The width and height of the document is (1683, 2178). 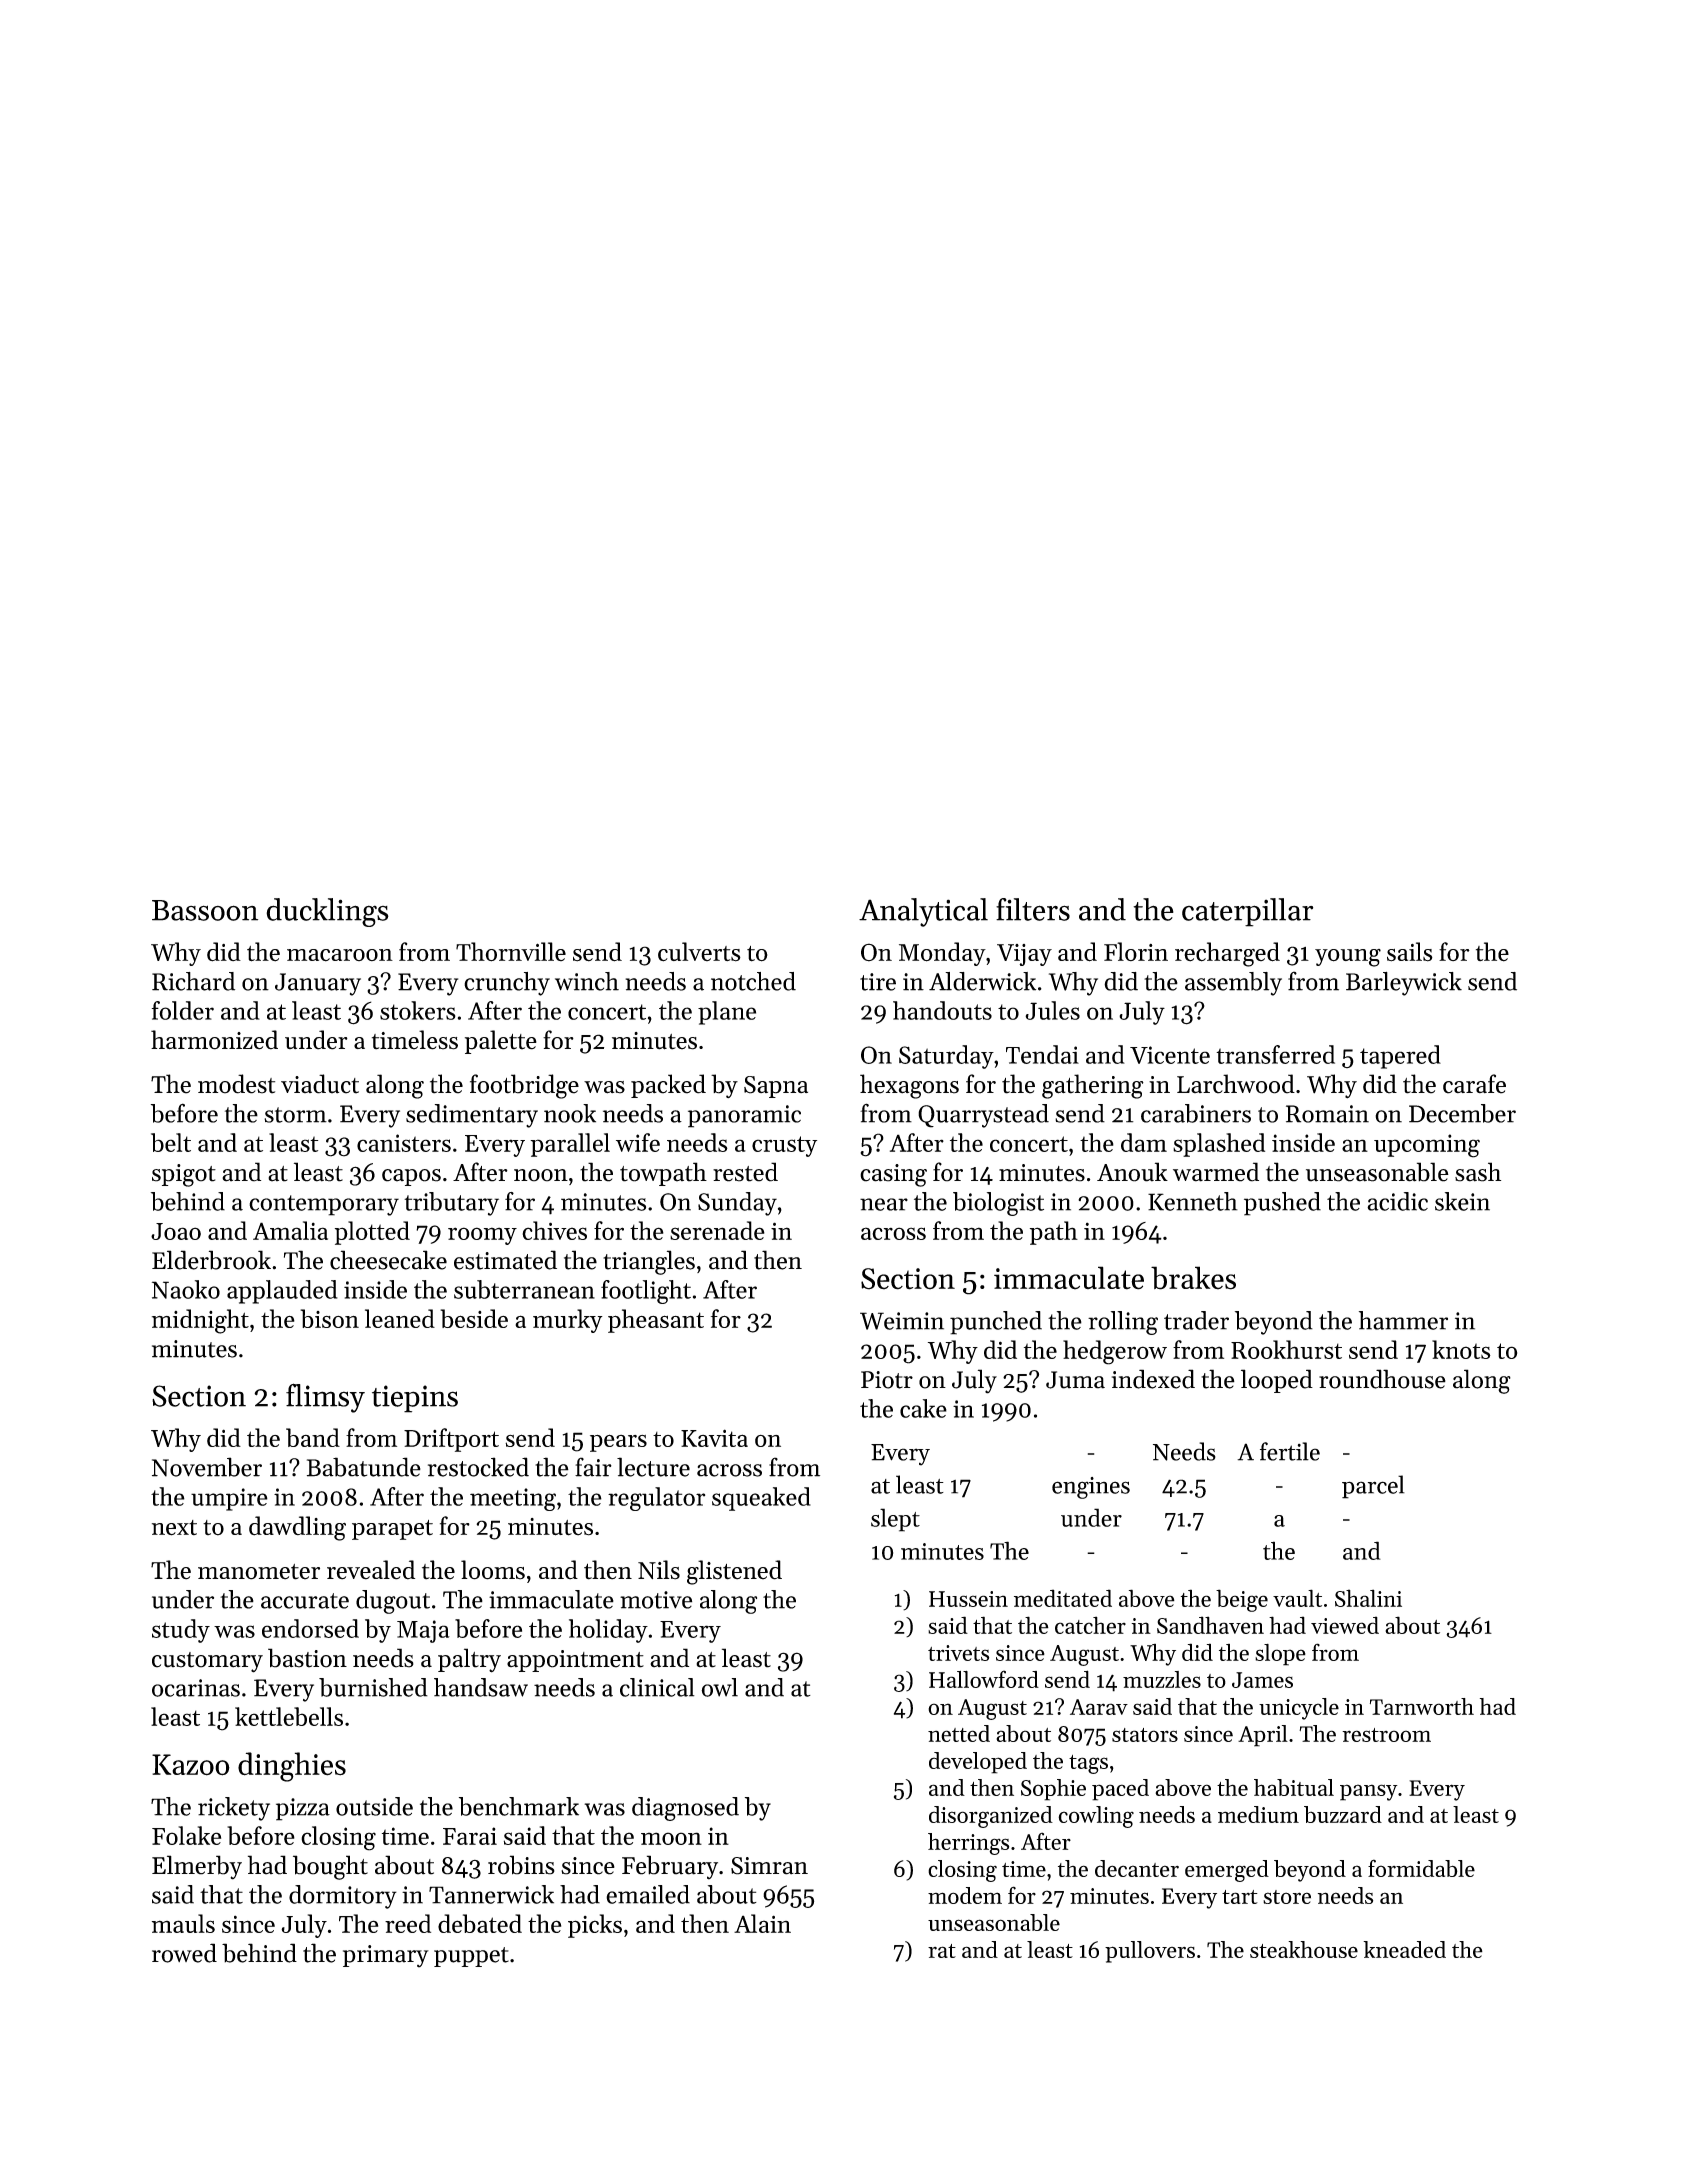 What do you see at coordinates (1099, 1707) in the document?
I see `Aarav` at bounding box center [1099, 1707].
